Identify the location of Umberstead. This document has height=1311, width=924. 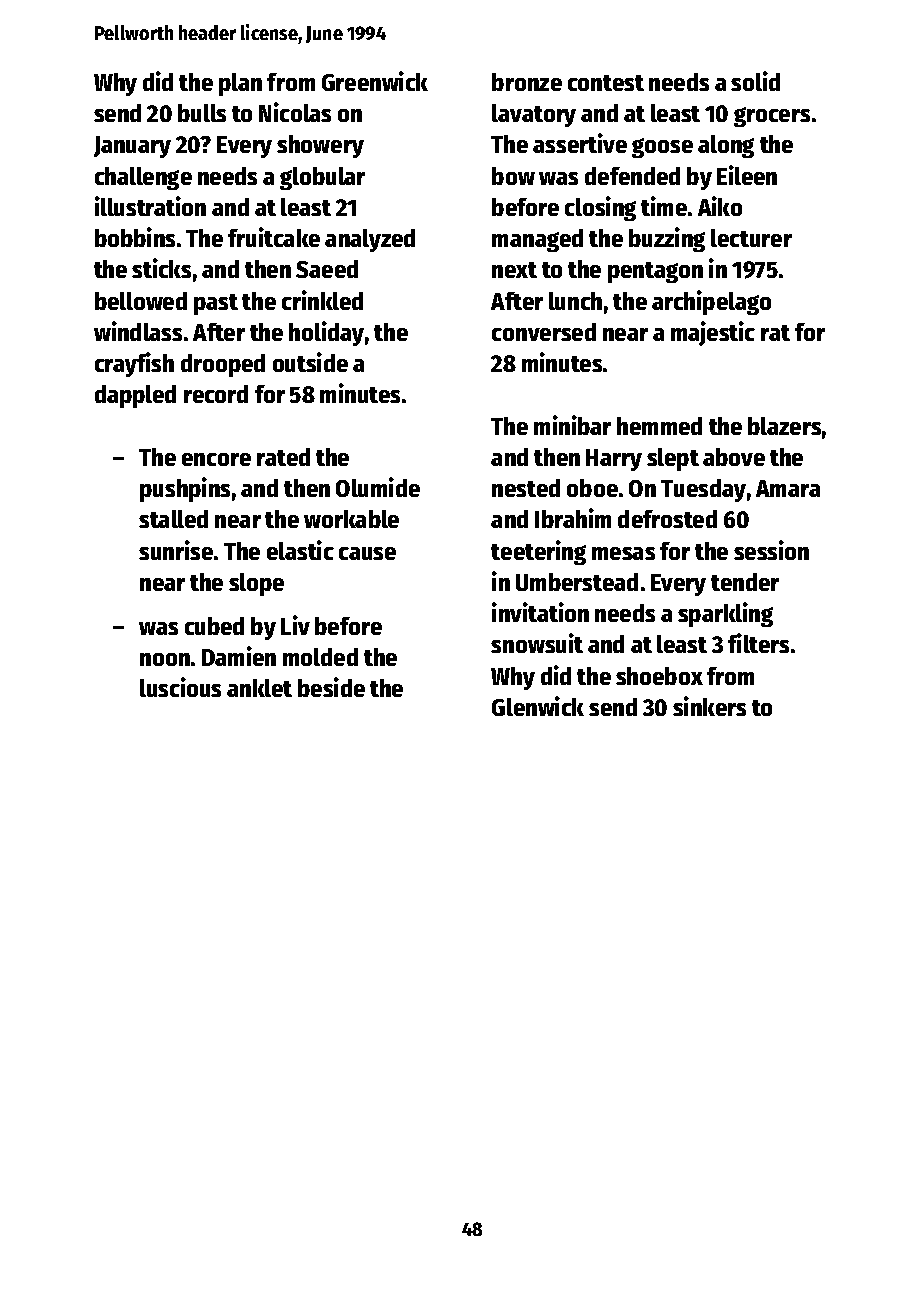
(577, 582).
